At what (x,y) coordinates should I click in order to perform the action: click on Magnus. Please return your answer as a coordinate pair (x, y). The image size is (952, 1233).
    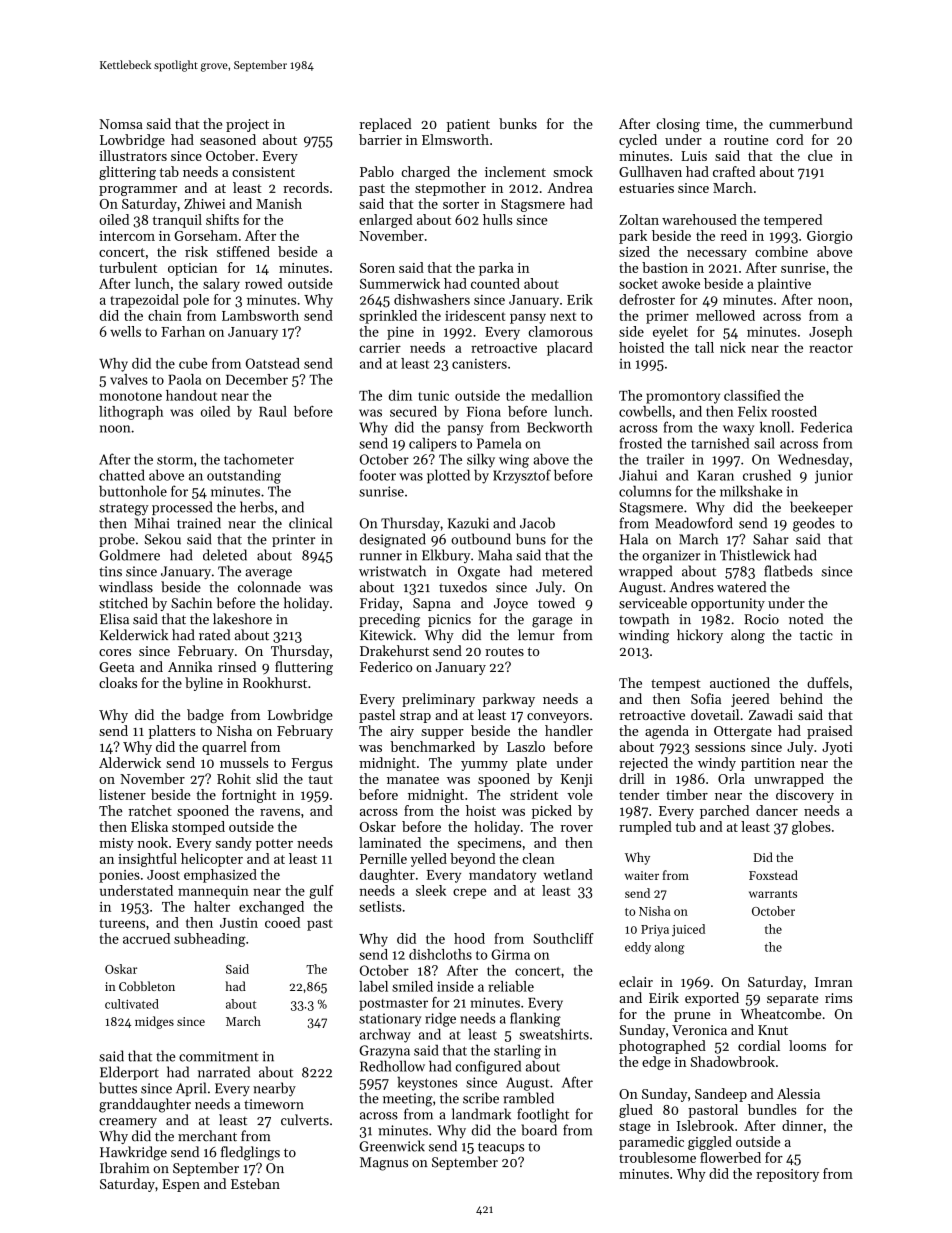
    Looking at the image, I should click on (384, 1164).
